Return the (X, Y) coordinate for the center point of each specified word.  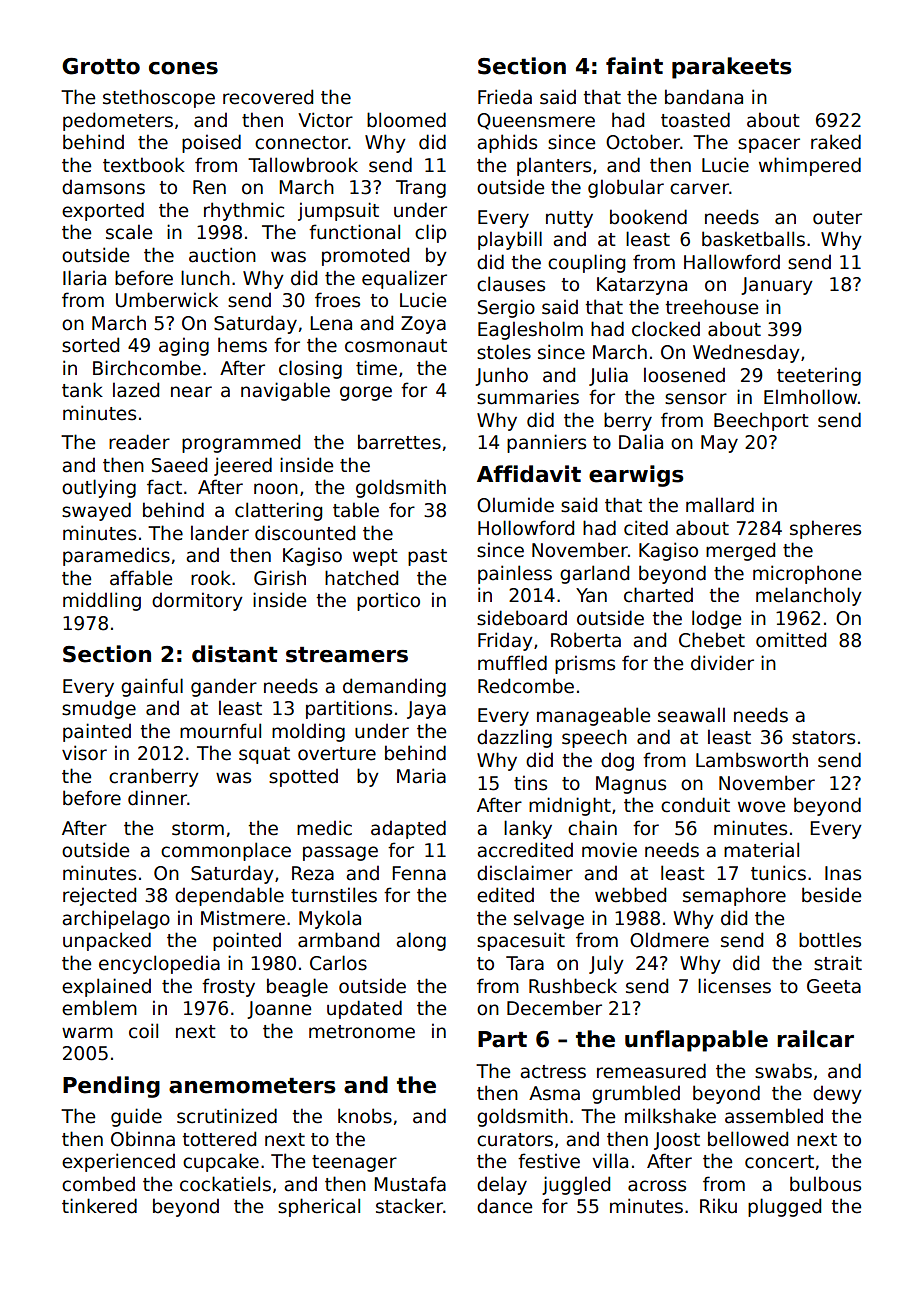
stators (823, 738)
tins (530, 783)
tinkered (99, 1206)
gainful (152, 687)
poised (211, 143)
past (427, 557)
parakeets (732, 68)
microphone (807, 574)
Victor (325, 120)
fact (164, 487)
